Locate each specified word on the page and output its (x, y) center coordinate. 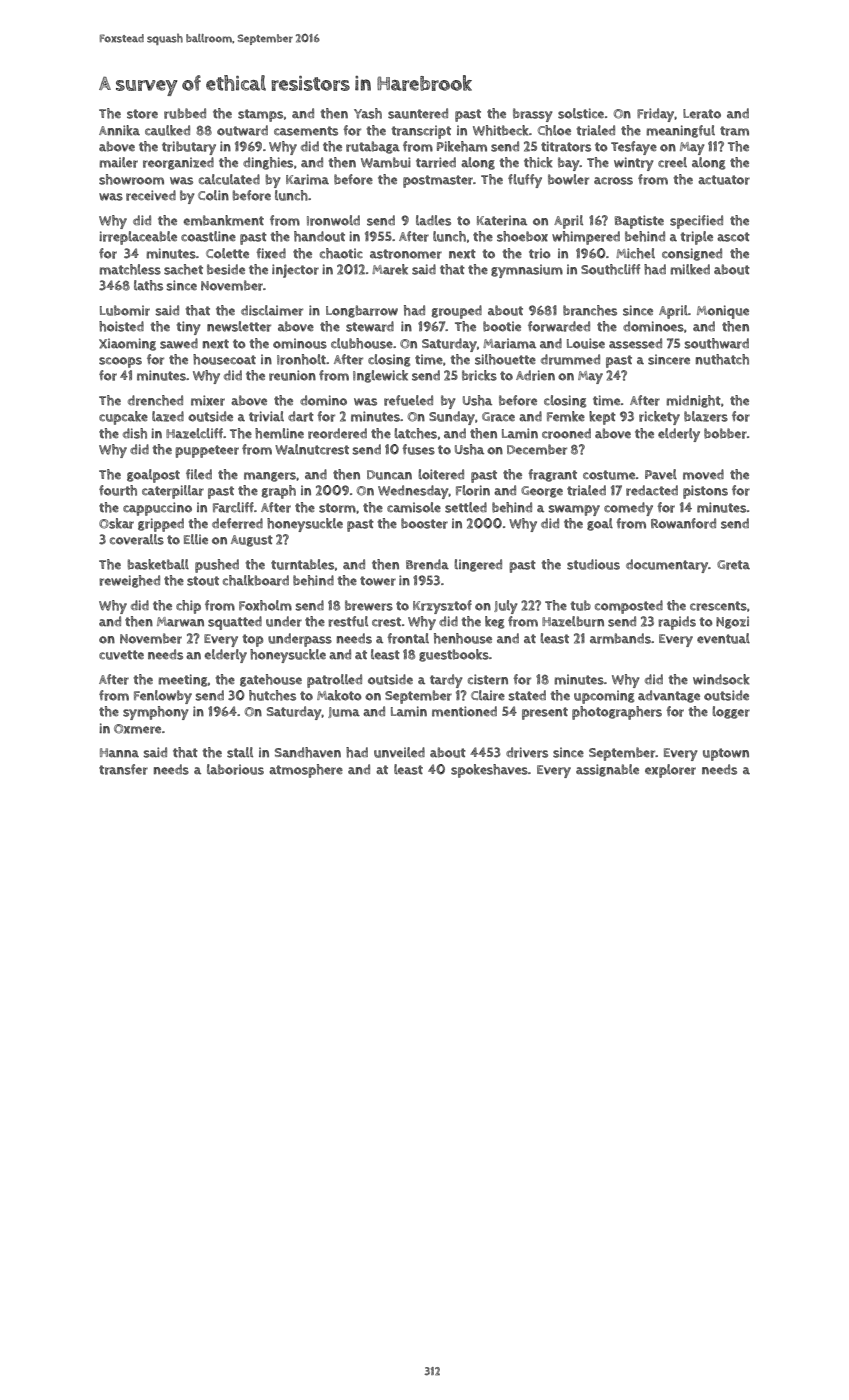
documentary (667, 566)
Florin (473, 490)
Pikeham (462, 146)
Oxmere (137, 729)
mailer (118, 162)
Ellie (196, 539)
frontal (408, 638)
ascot (733, 237)
